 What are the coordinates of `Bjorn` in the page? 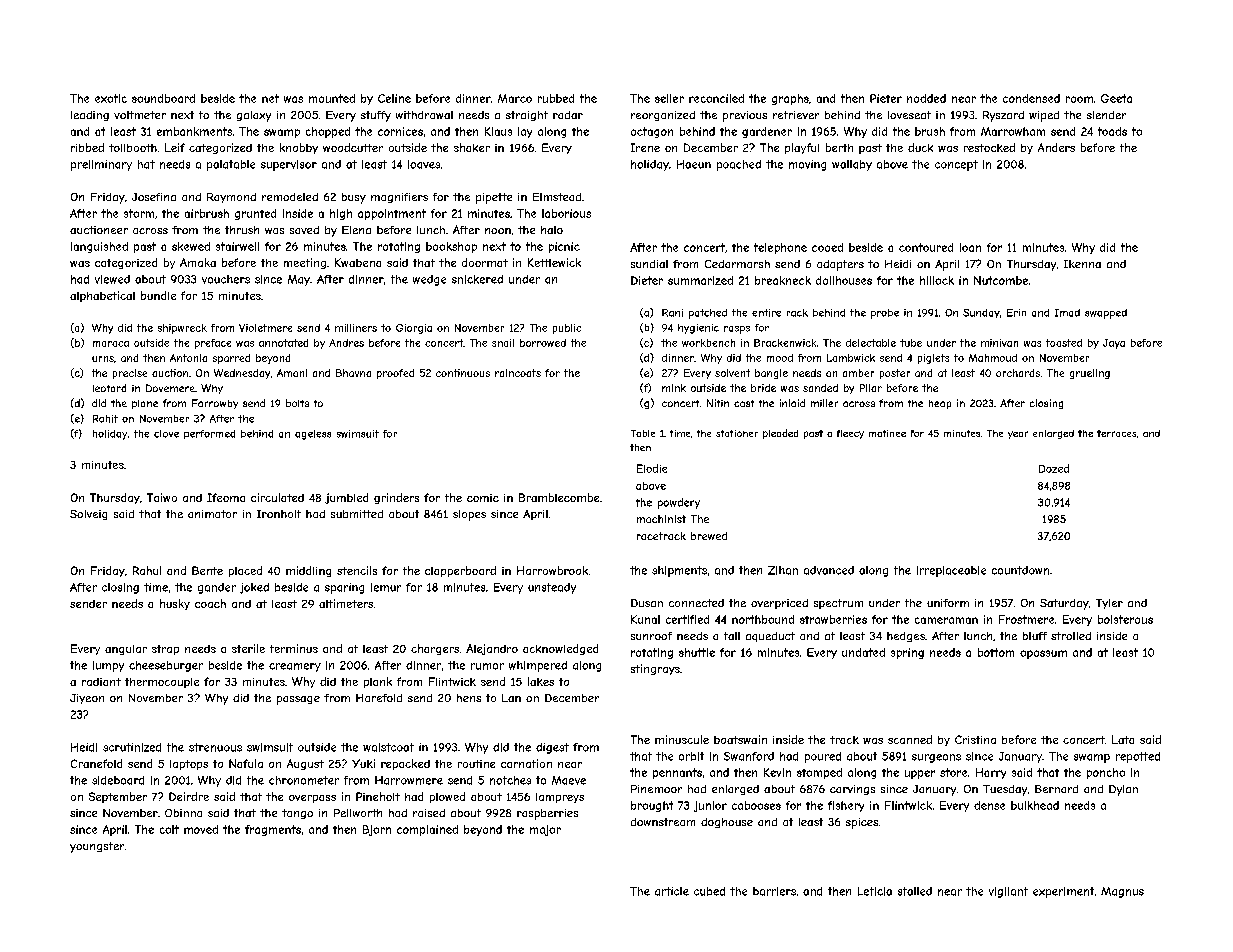 It's located at (377, 830).
